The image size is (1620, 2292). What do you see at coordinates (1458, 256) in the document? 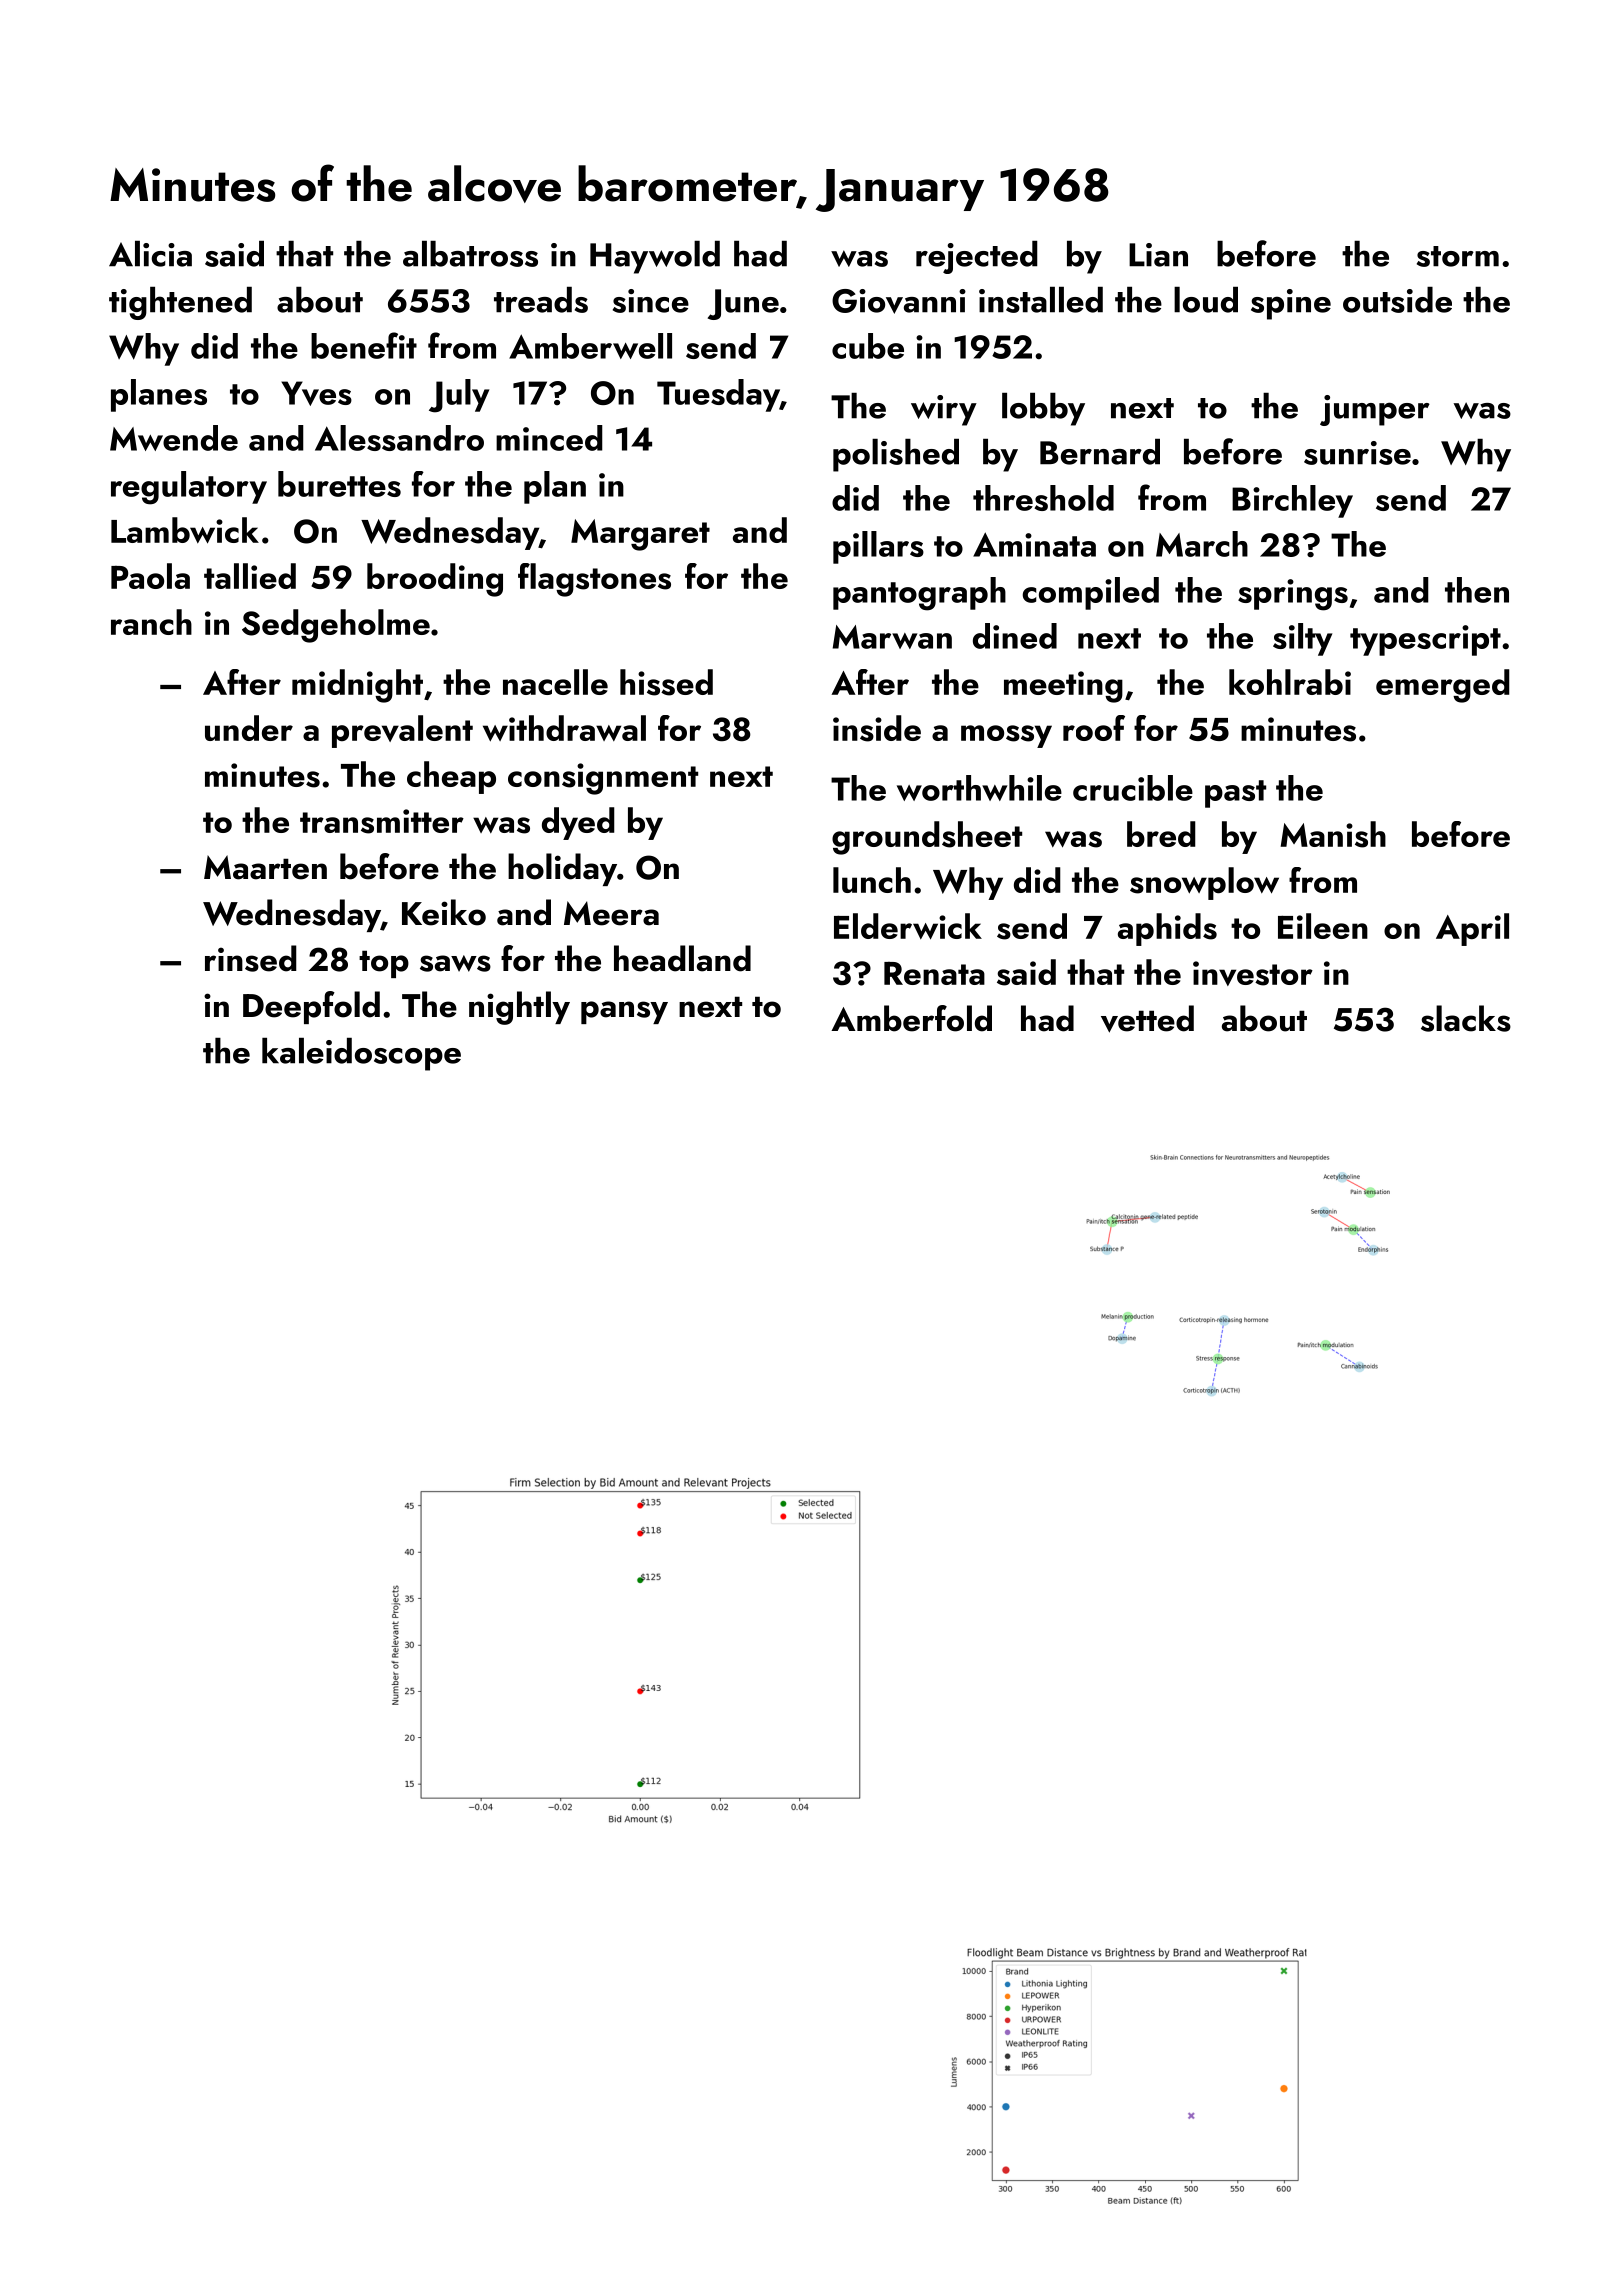
I see `storm` at bounding box center [1458, 256].
